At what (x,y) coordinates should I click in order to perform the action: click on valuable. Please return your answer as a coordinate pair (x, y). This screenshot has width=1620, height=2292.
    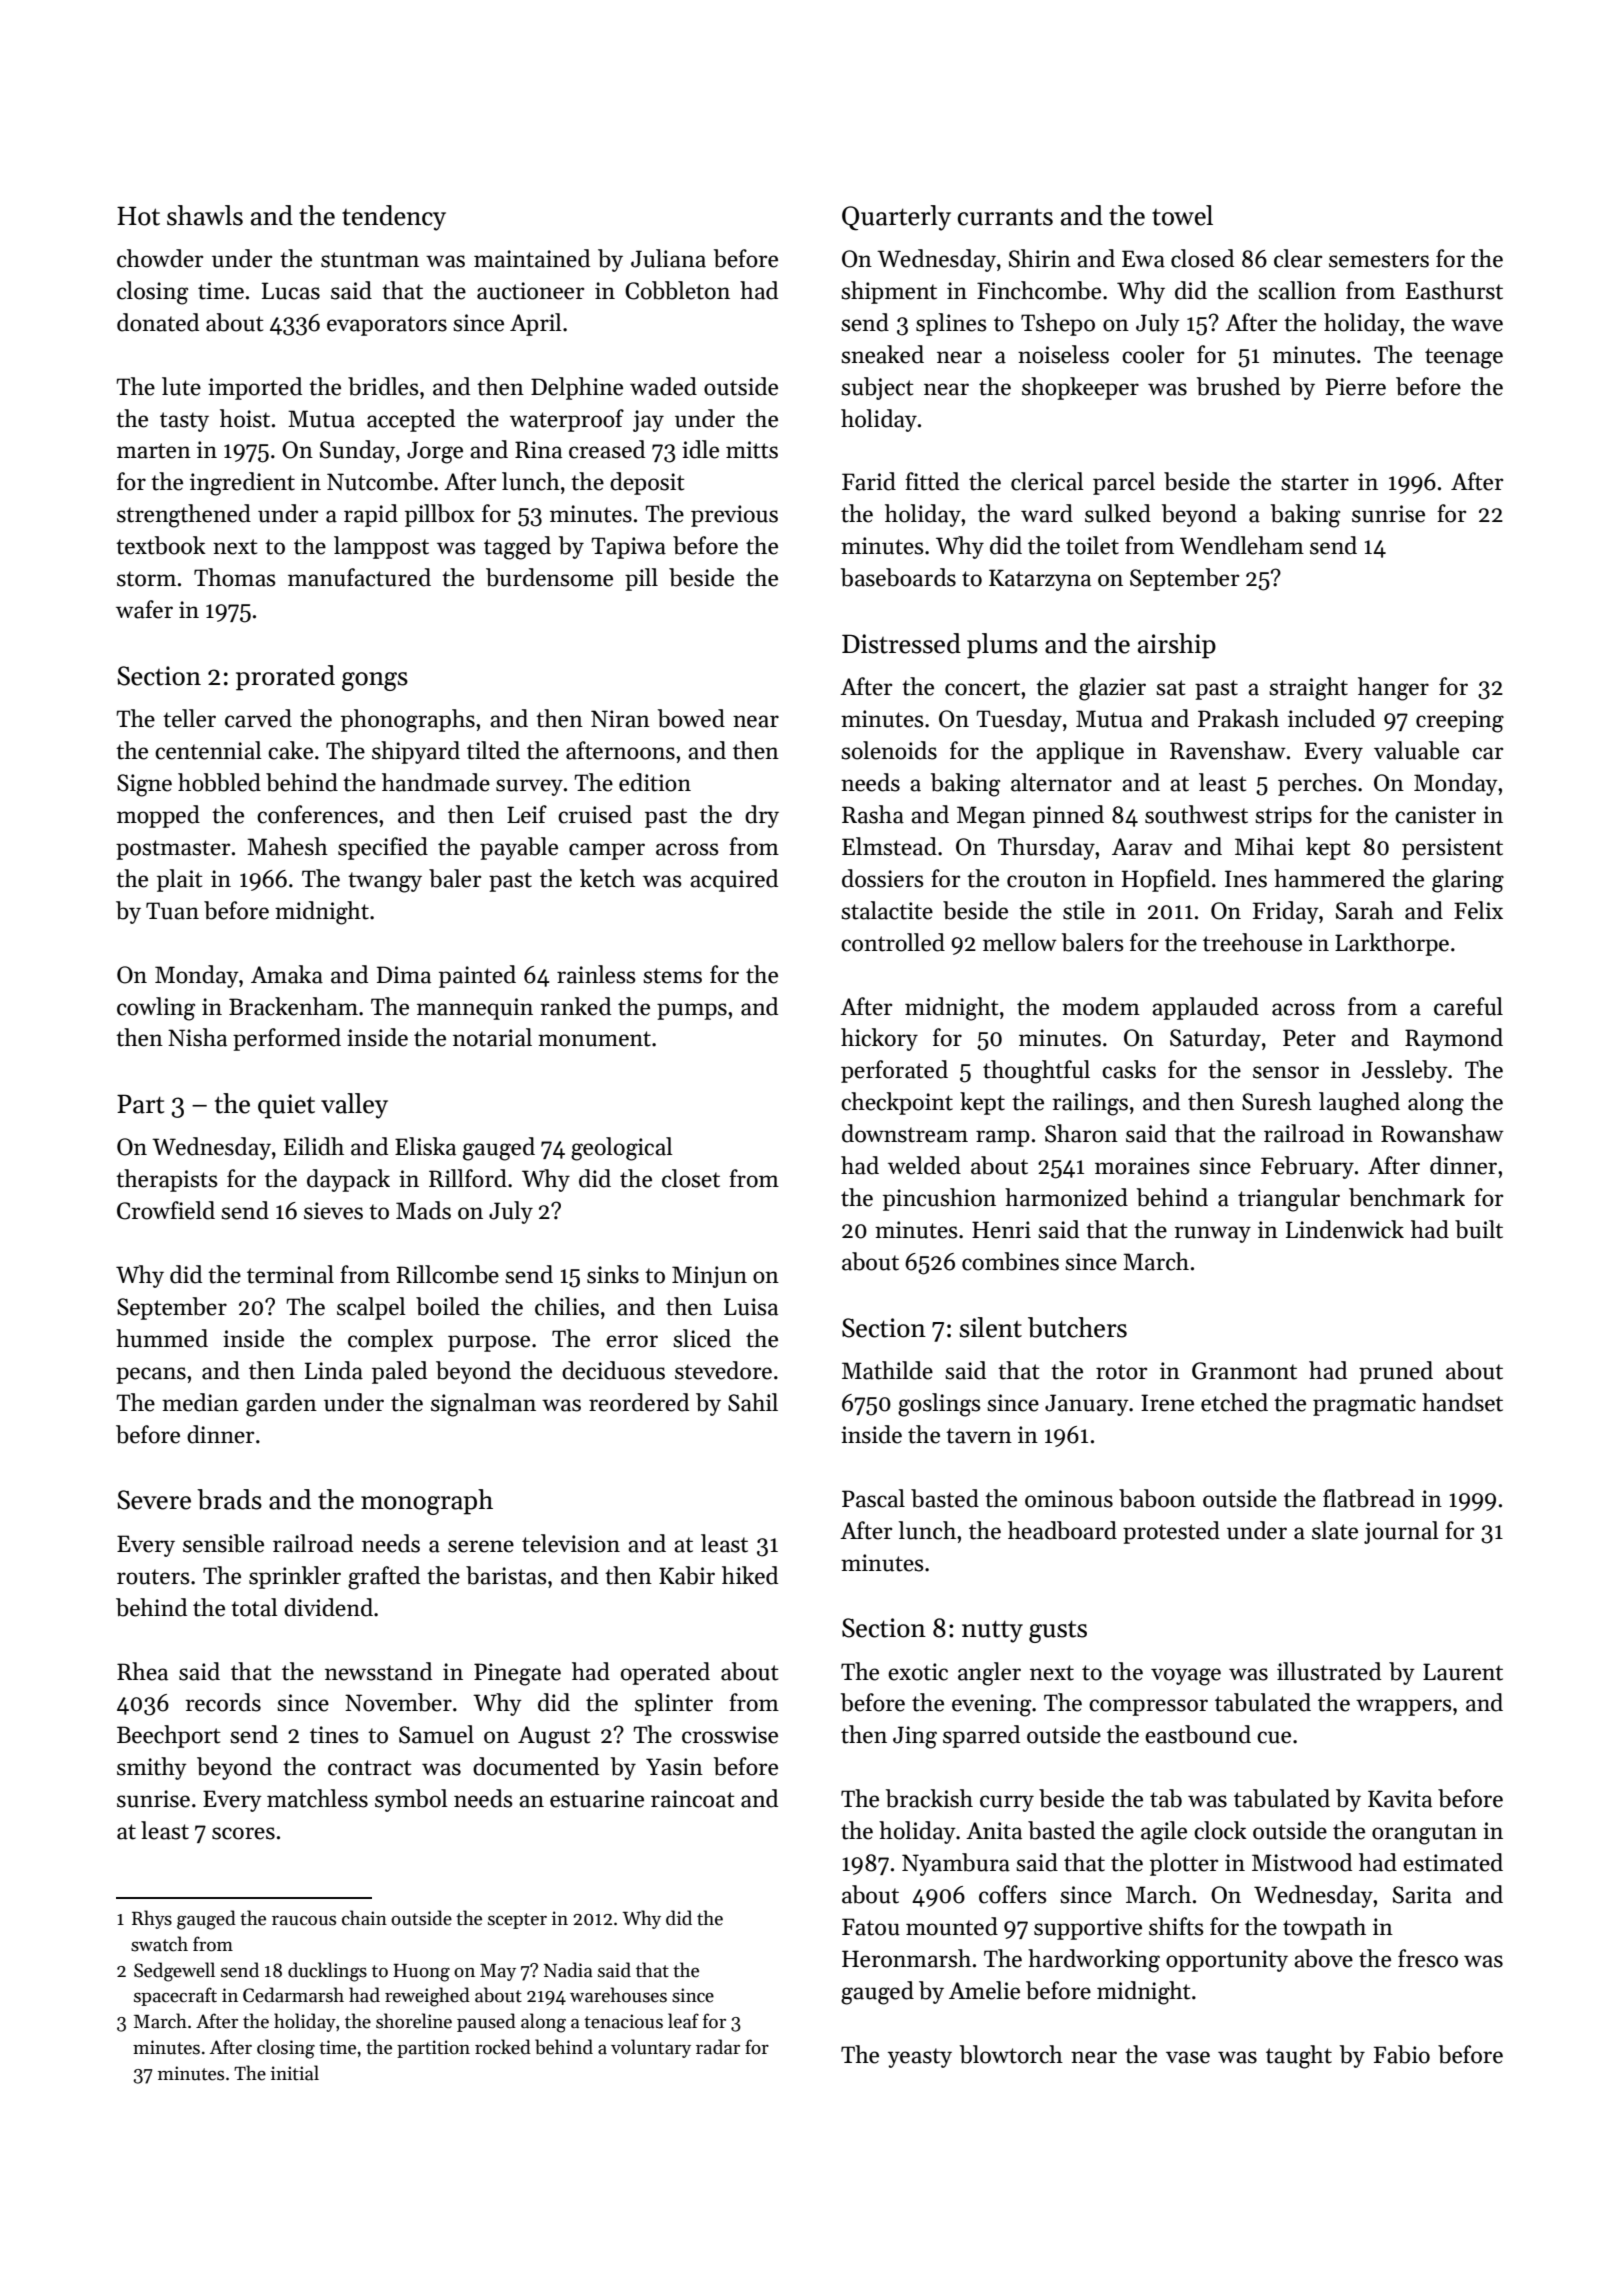
    Looking at the image, I should click on (1416, 750).
